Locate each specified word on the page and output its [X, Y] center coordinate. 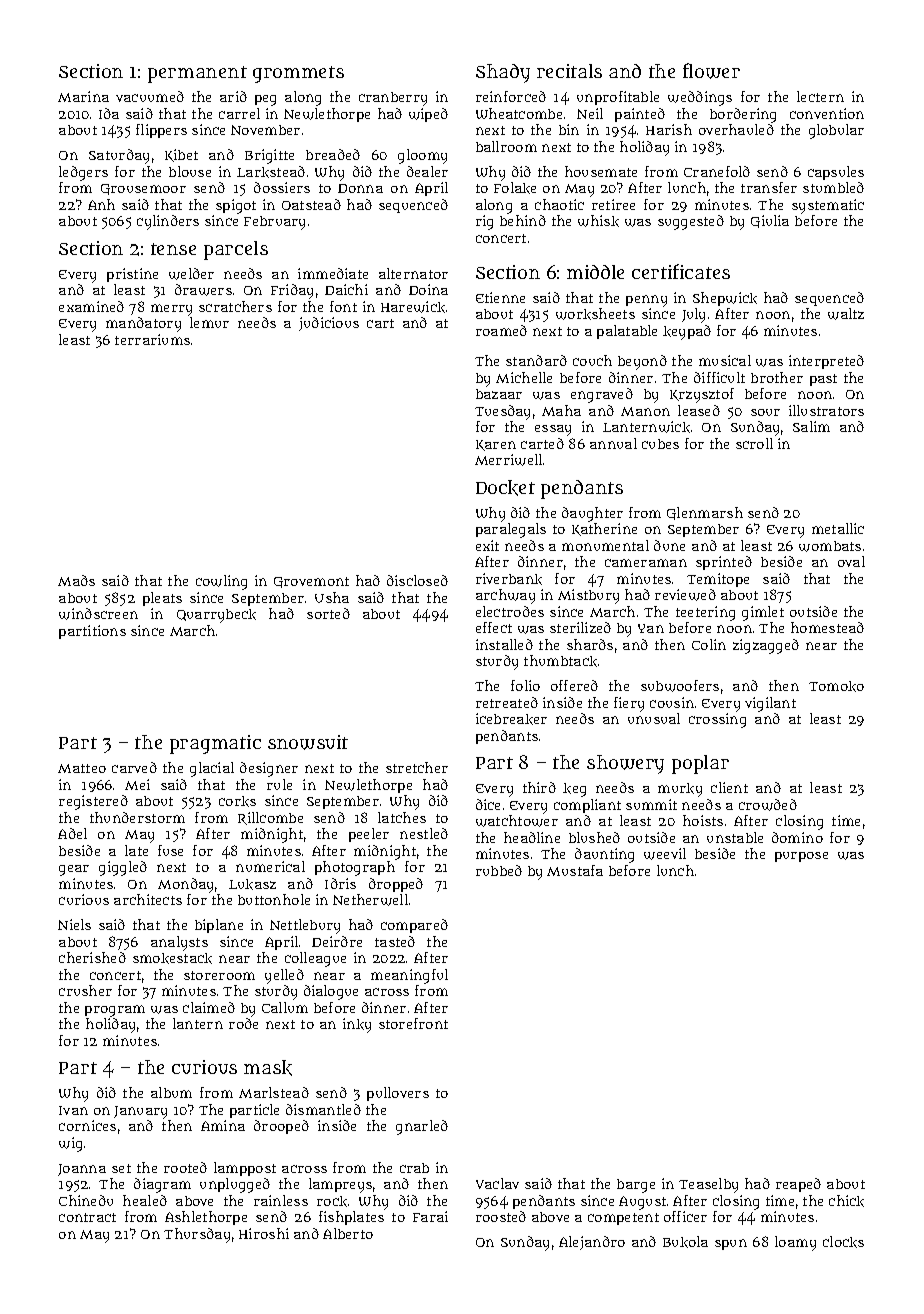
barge [636, 1186]
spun [731, 1244]
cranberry [393, 99]
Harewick [413, 307]
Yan [651, 628]
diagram [162, 1185]
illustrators [826, 410]
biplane [219, 926]
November [265, 130]
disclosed [417, 580]
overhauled [736, 129]
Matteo [82, 768]
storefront [413, 1023]
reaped [798, 1185]
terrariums [152, 339]
